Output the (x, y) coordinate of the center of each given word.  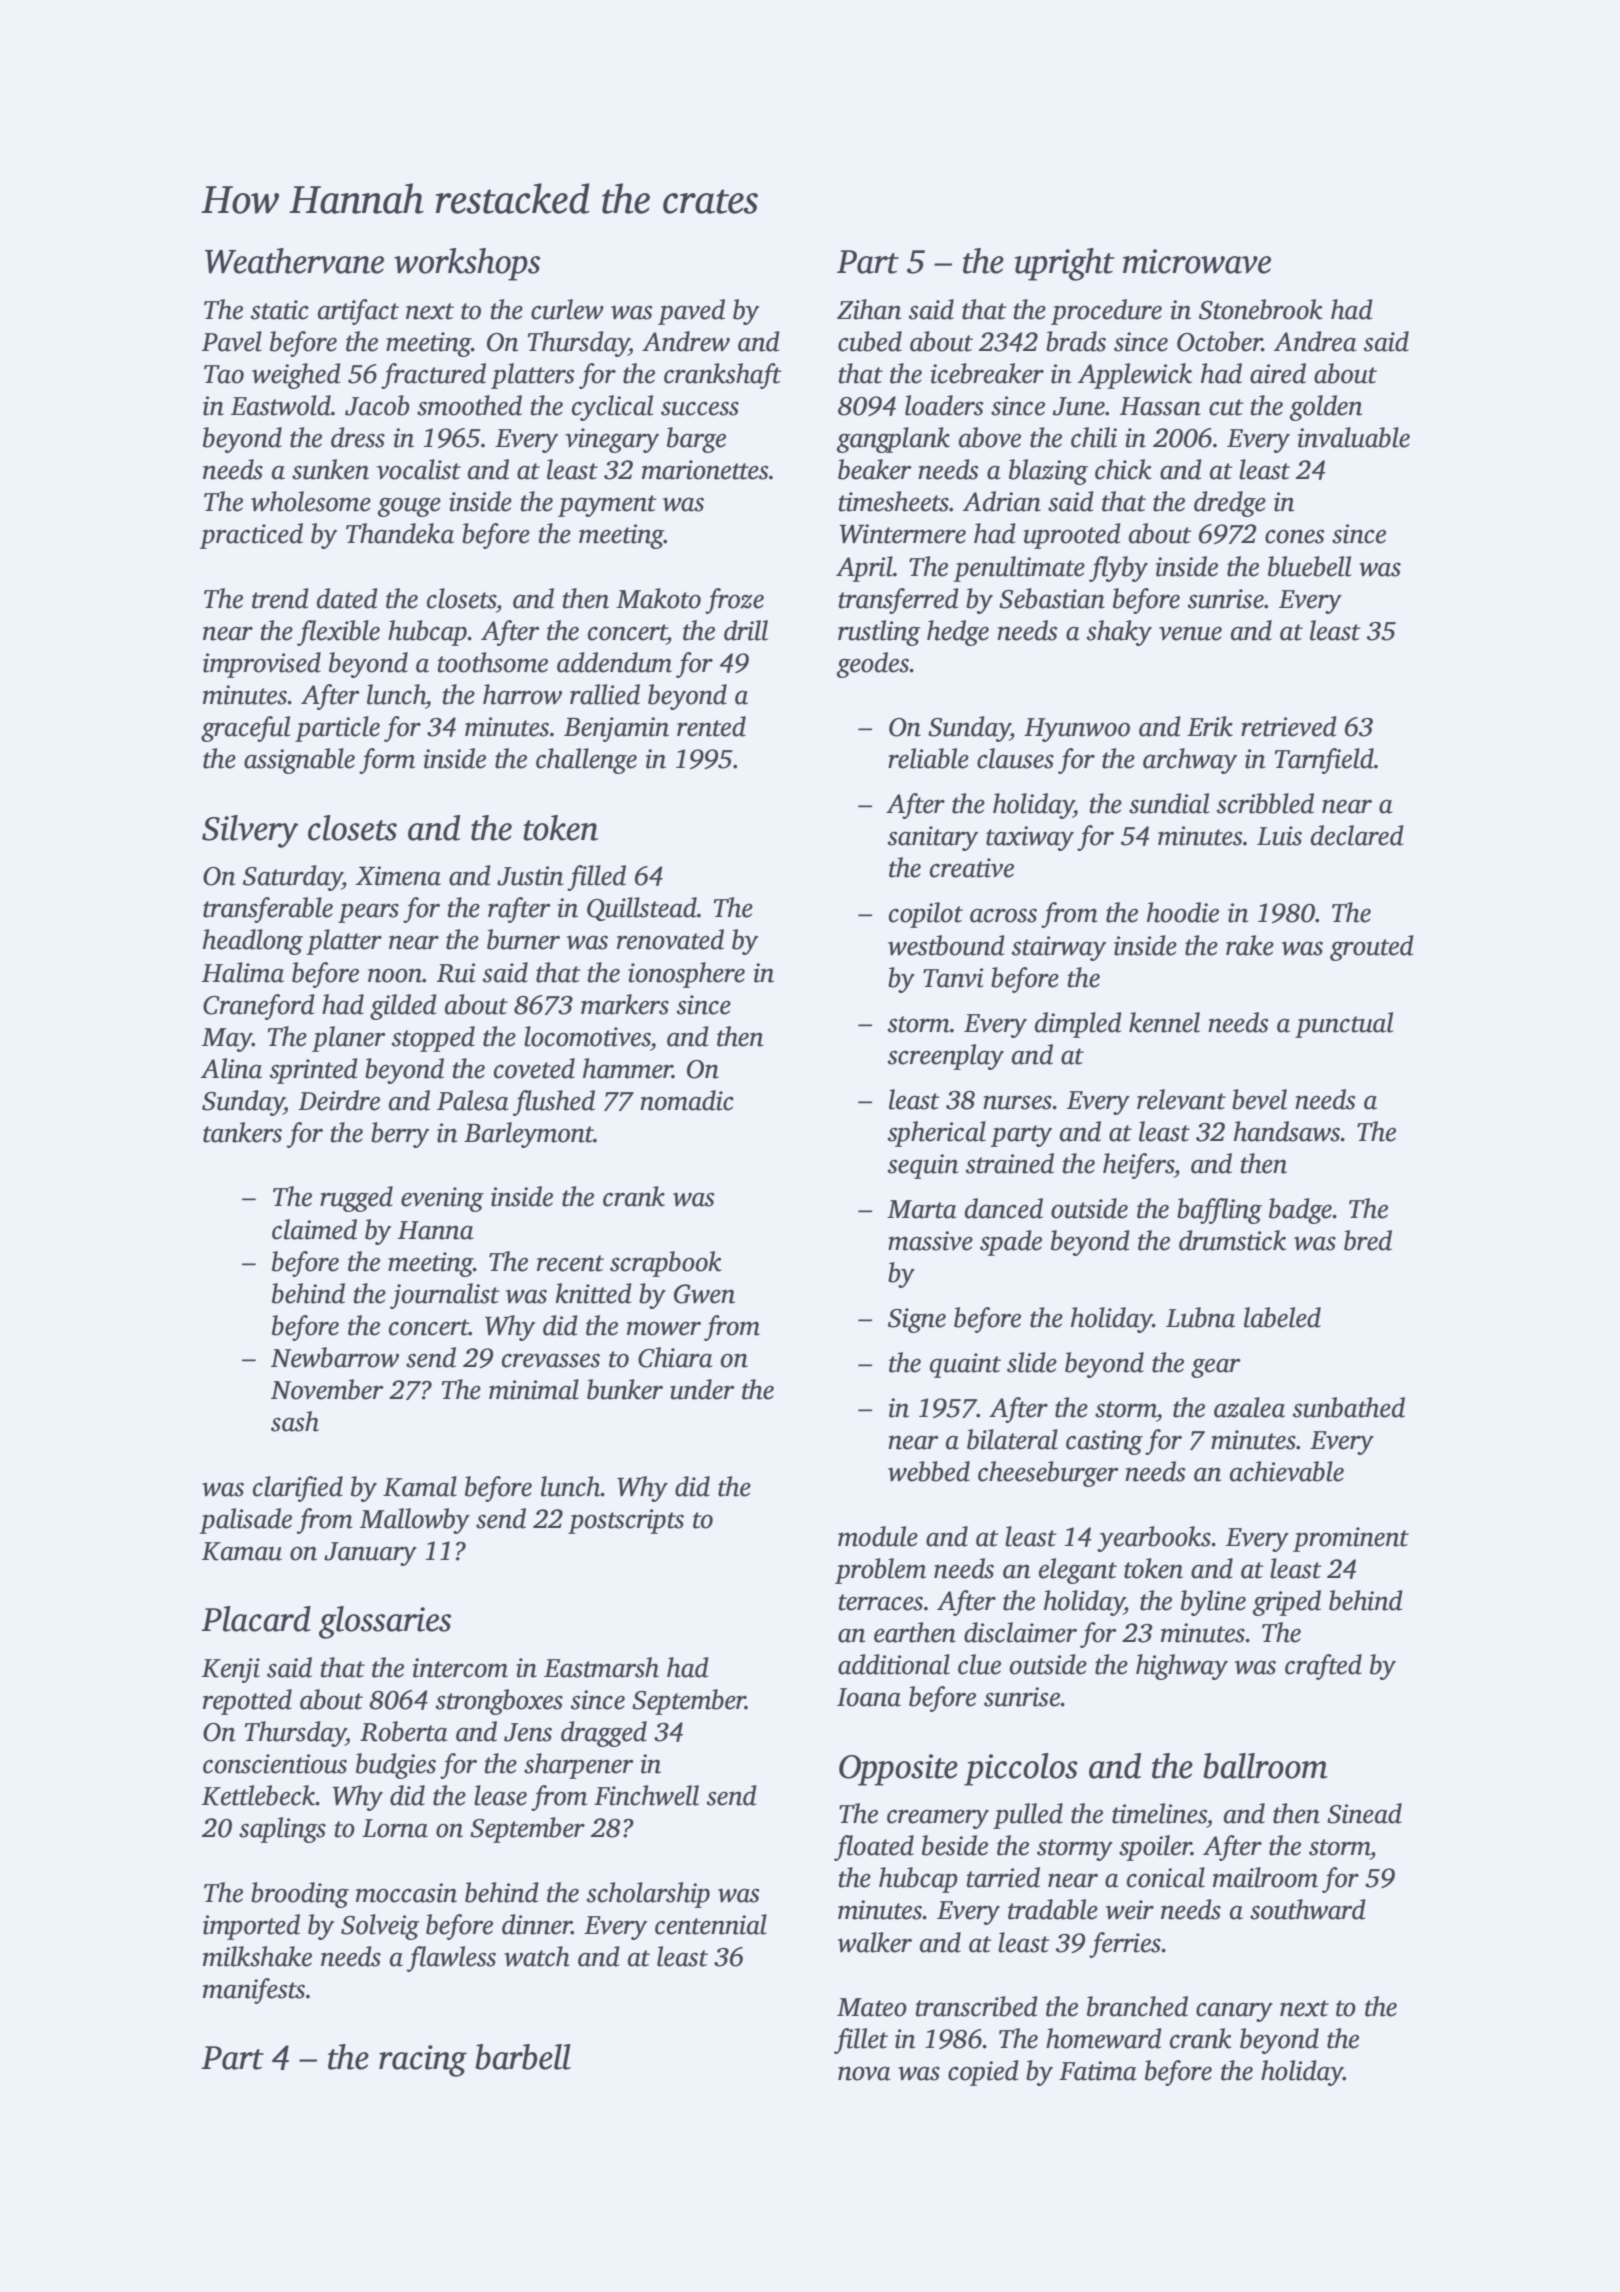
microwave (1197, 261)
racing (423, 2061)
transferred (899, 601)
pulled (1028, 1816)
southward (1308, 1909)
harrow (522, 694)
